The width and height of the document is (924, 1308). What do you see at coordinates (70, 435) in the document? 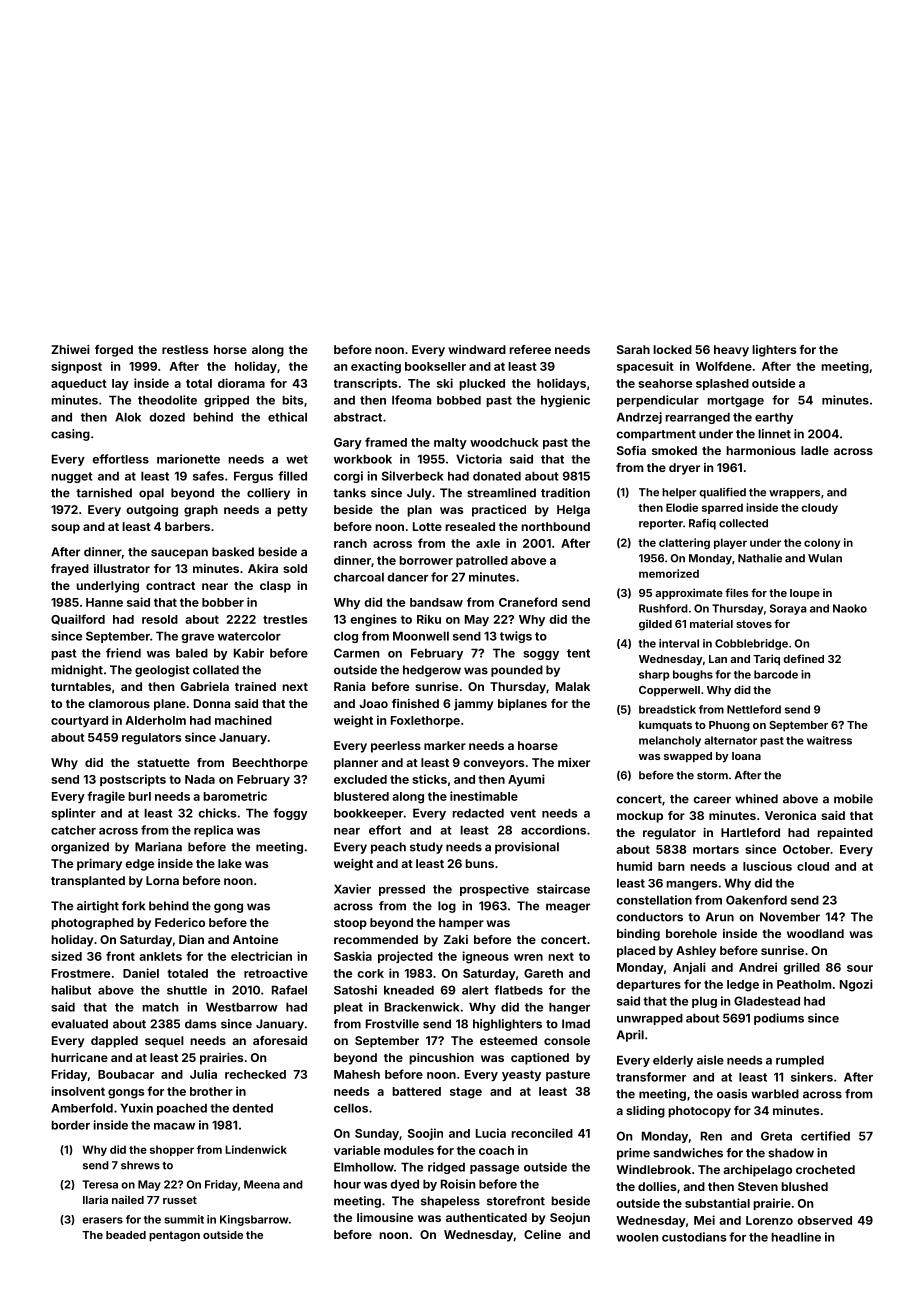
I see `casing` at bounding box center [70, 435].
